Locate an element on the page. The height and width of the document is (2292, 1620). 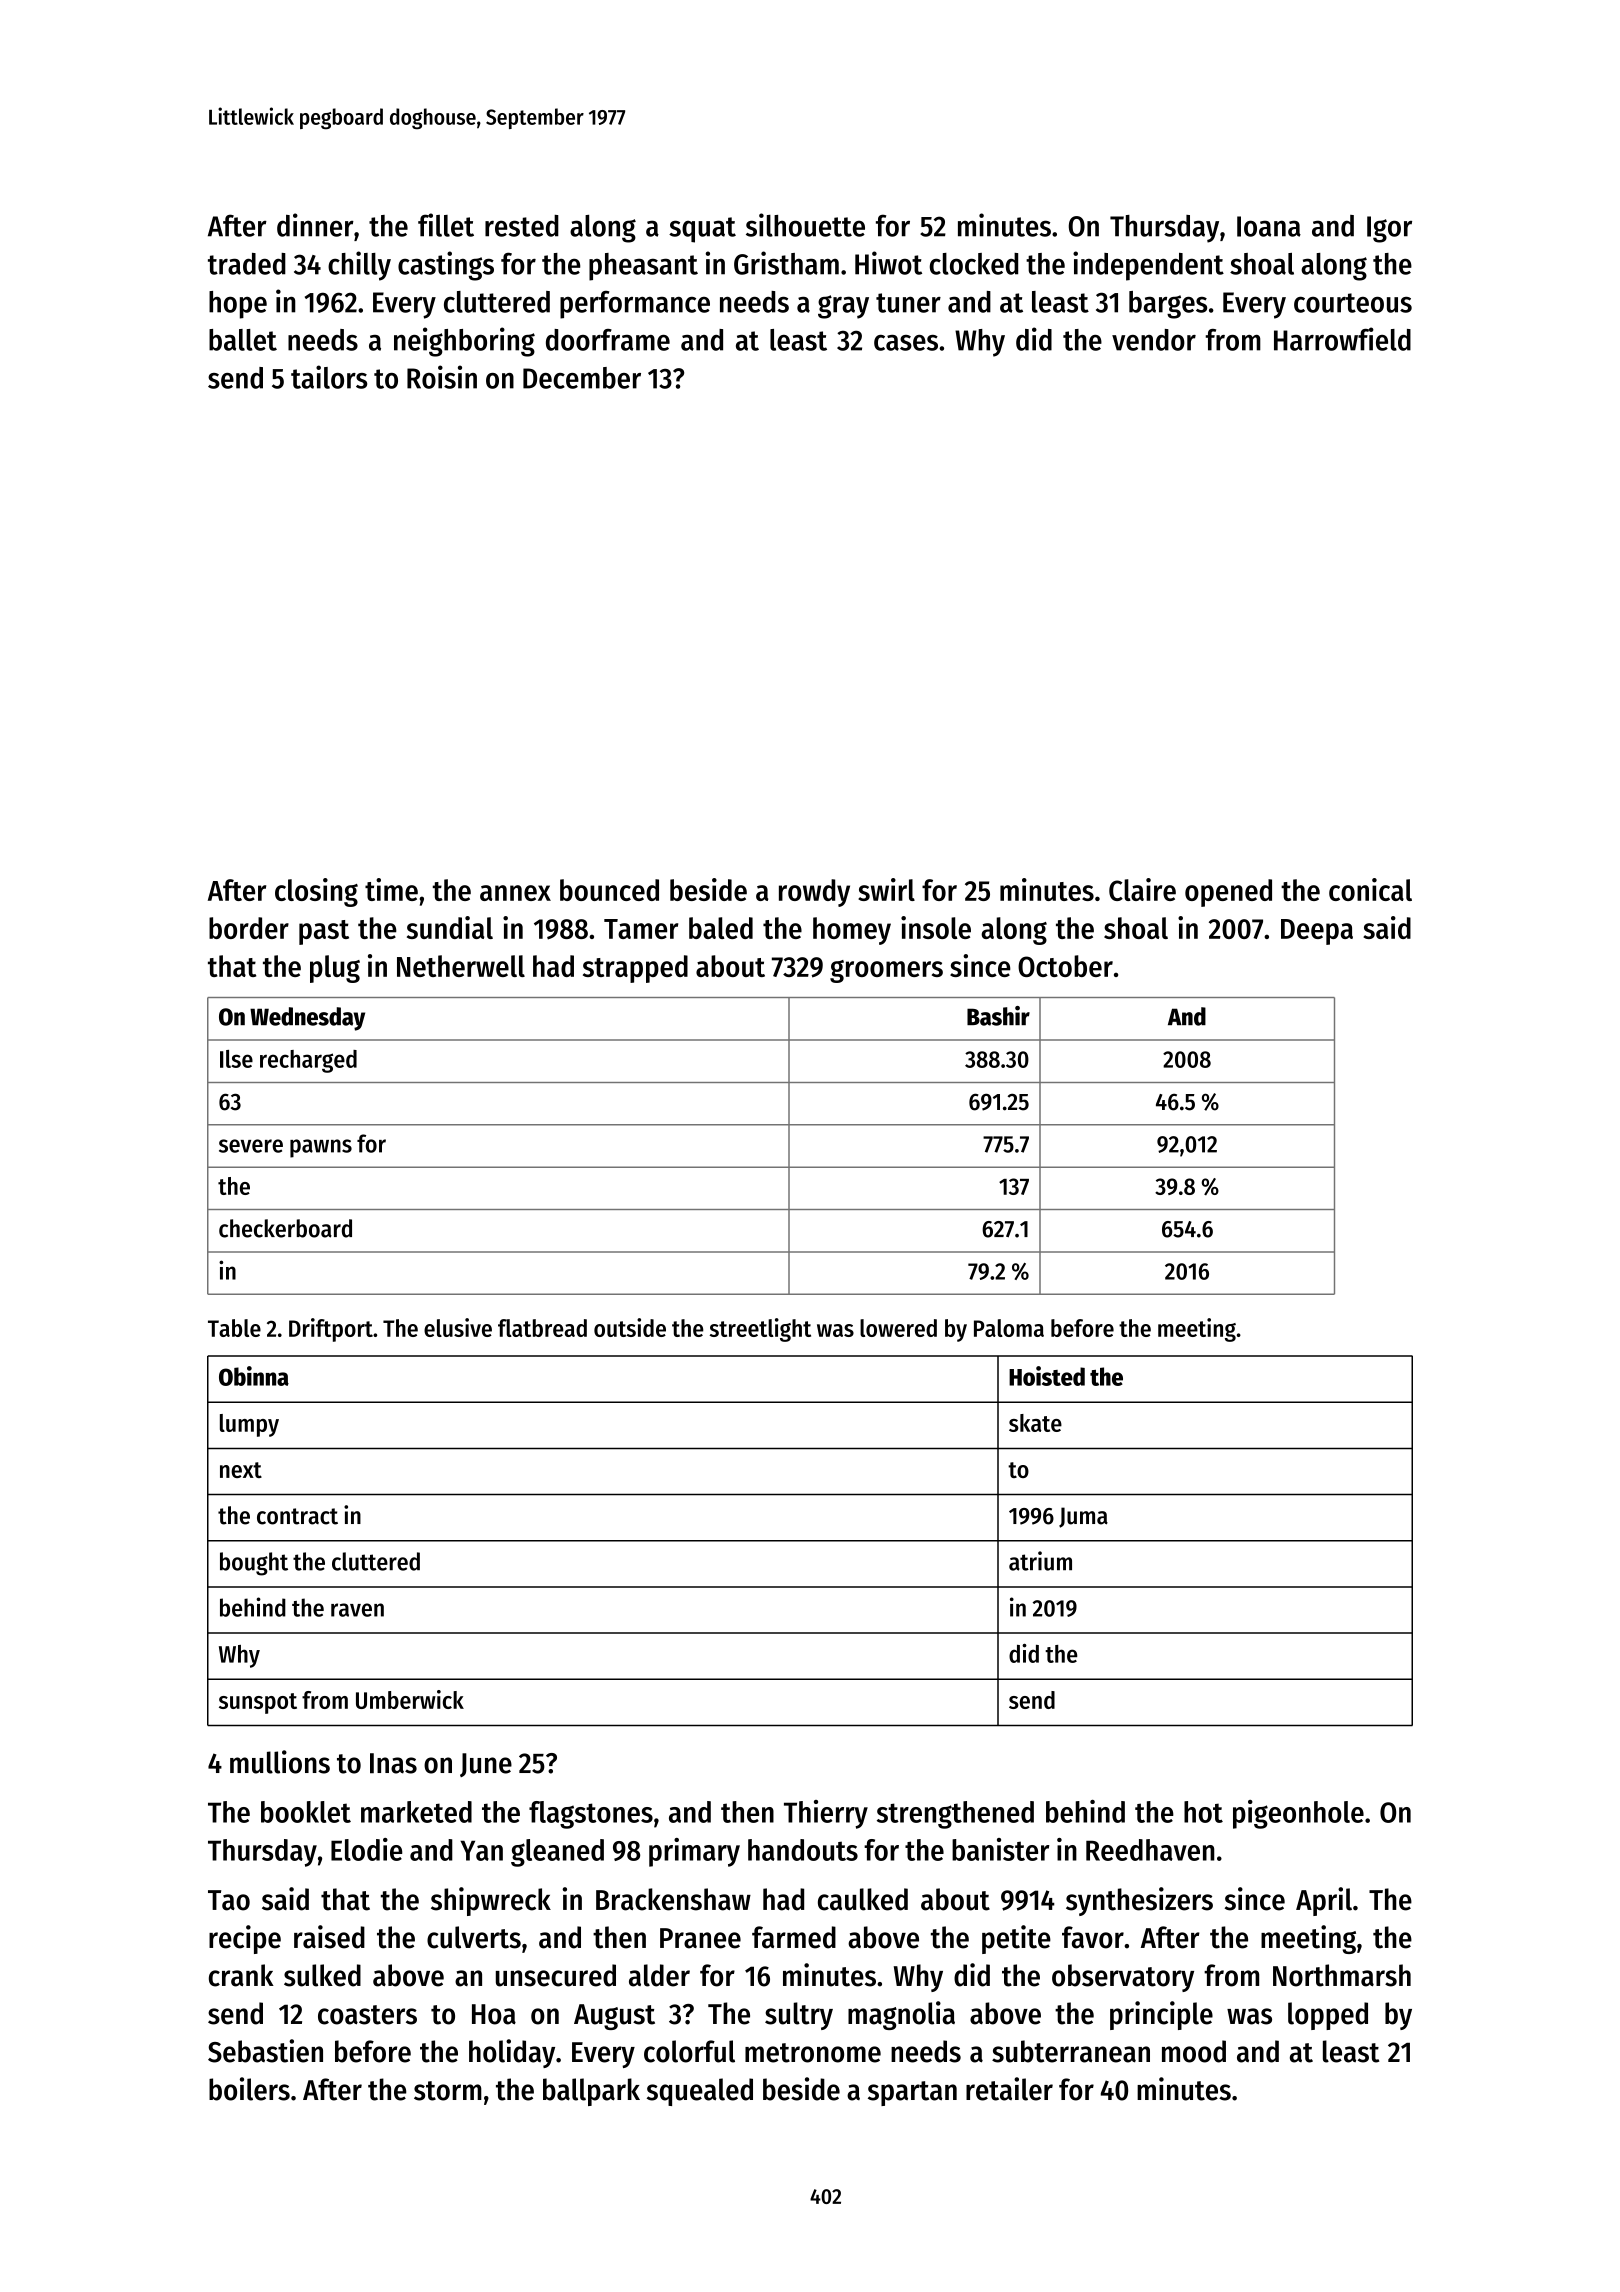
checkerboard is located at coordinates (285, 1228).
